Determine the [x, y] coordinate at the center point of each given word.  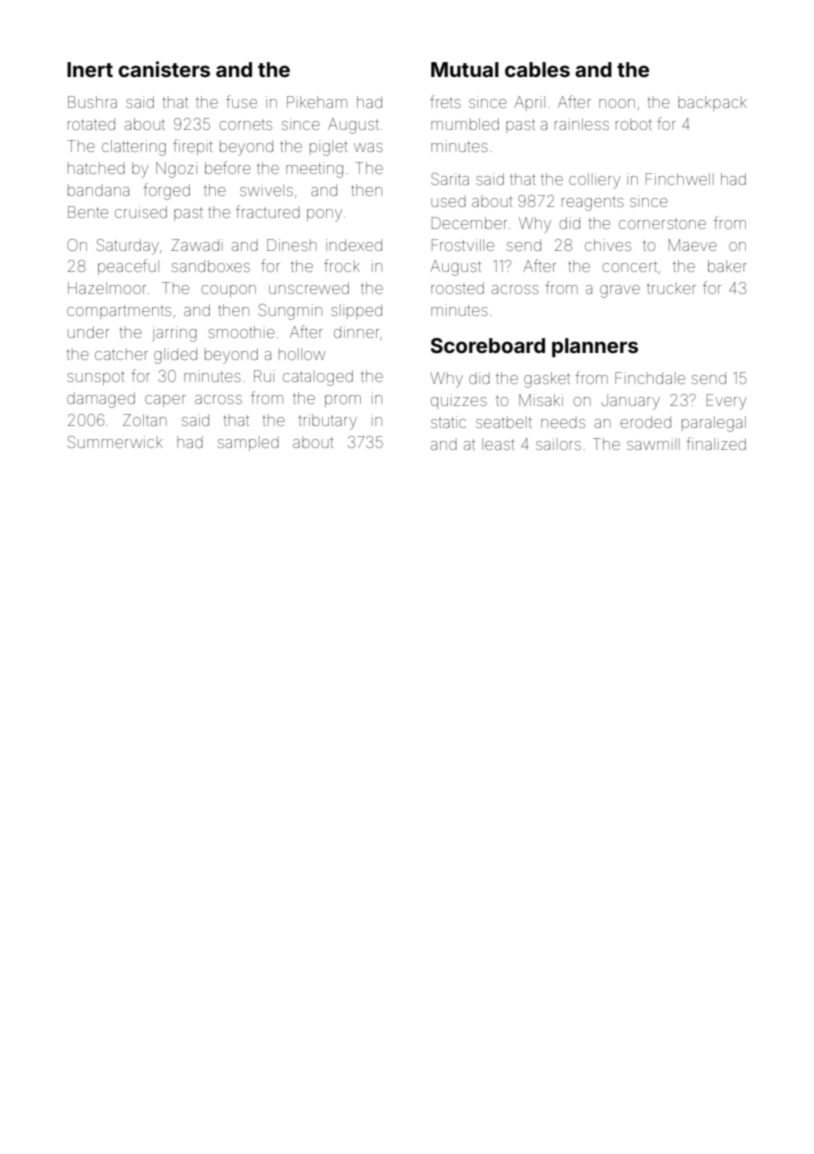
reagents [593, 204]
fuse [241, 101]
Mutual [465, 69]
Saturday [128, 247]
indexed [354, 245]
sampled [248, 443]
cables [537, 69]
